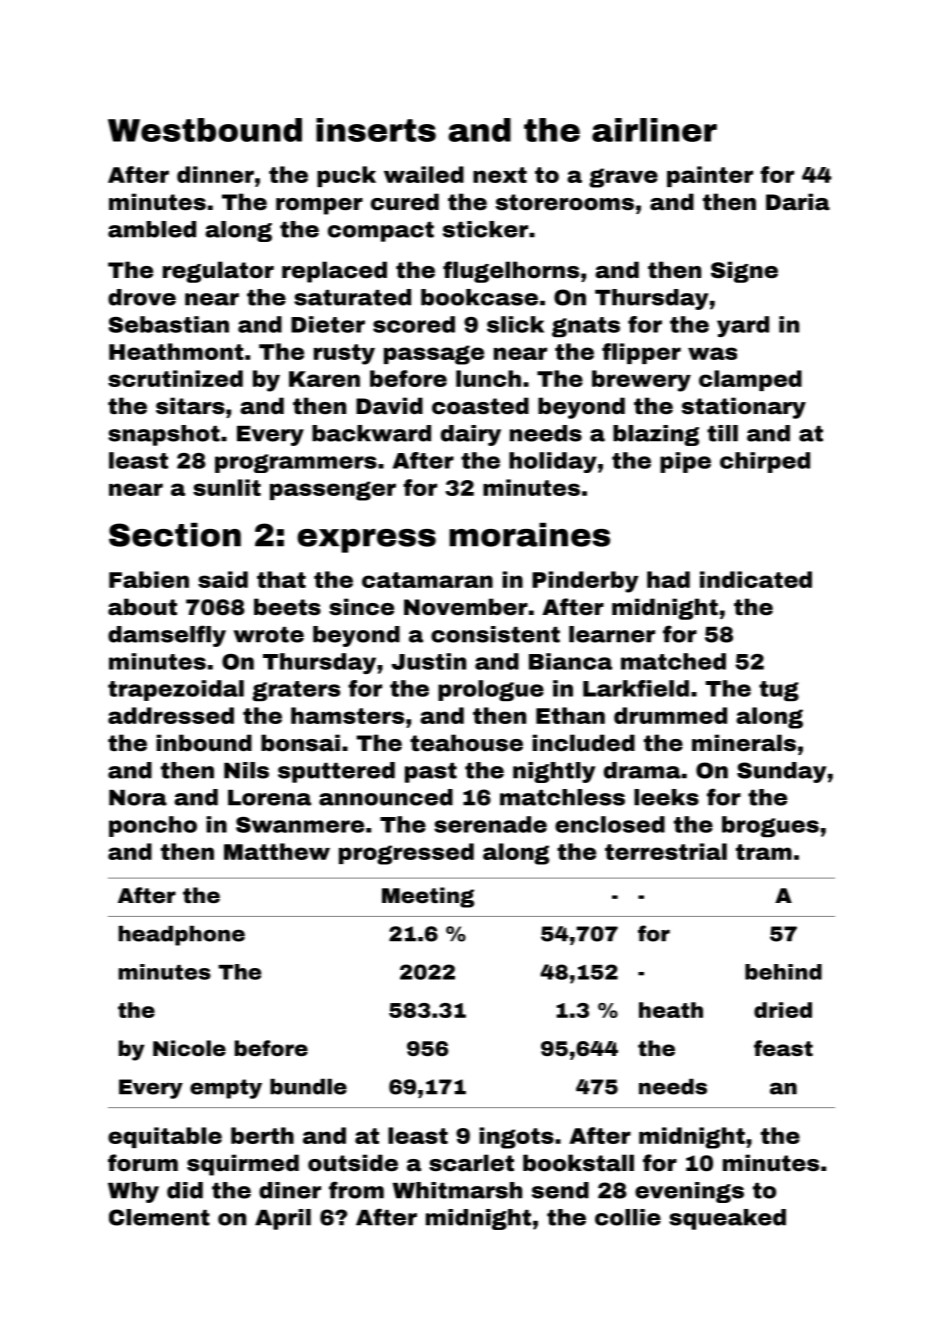 This screenshot has width=943, height=1338. Describe the element at coordinates (798, 201) in the screenshot. I see `Daria` at that location.
